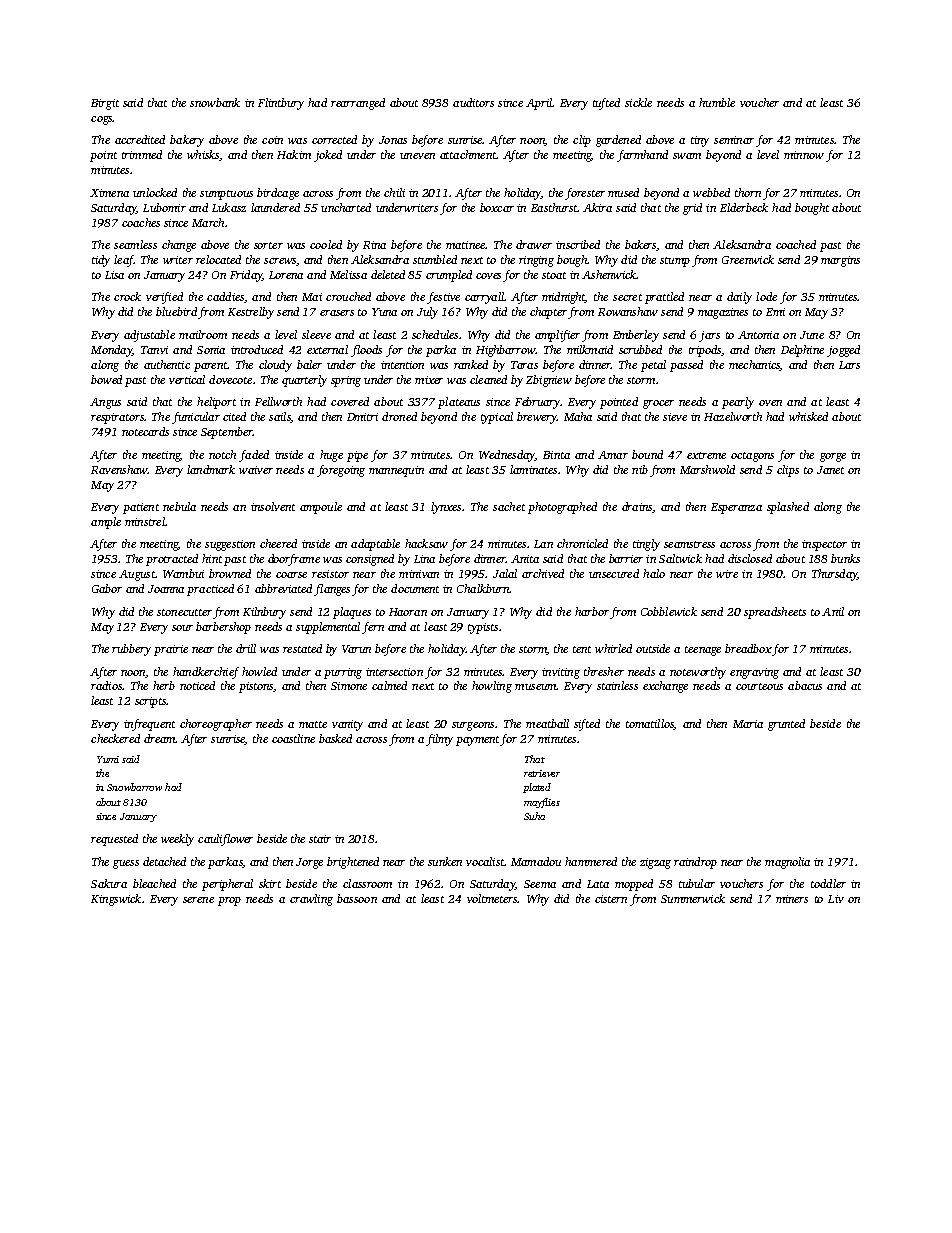 This screenshot has height=1233, width=952. What do you see at coordinates (216, 725) in the screenshot?
I see `choreographer` at bounding box center [216, 725].
